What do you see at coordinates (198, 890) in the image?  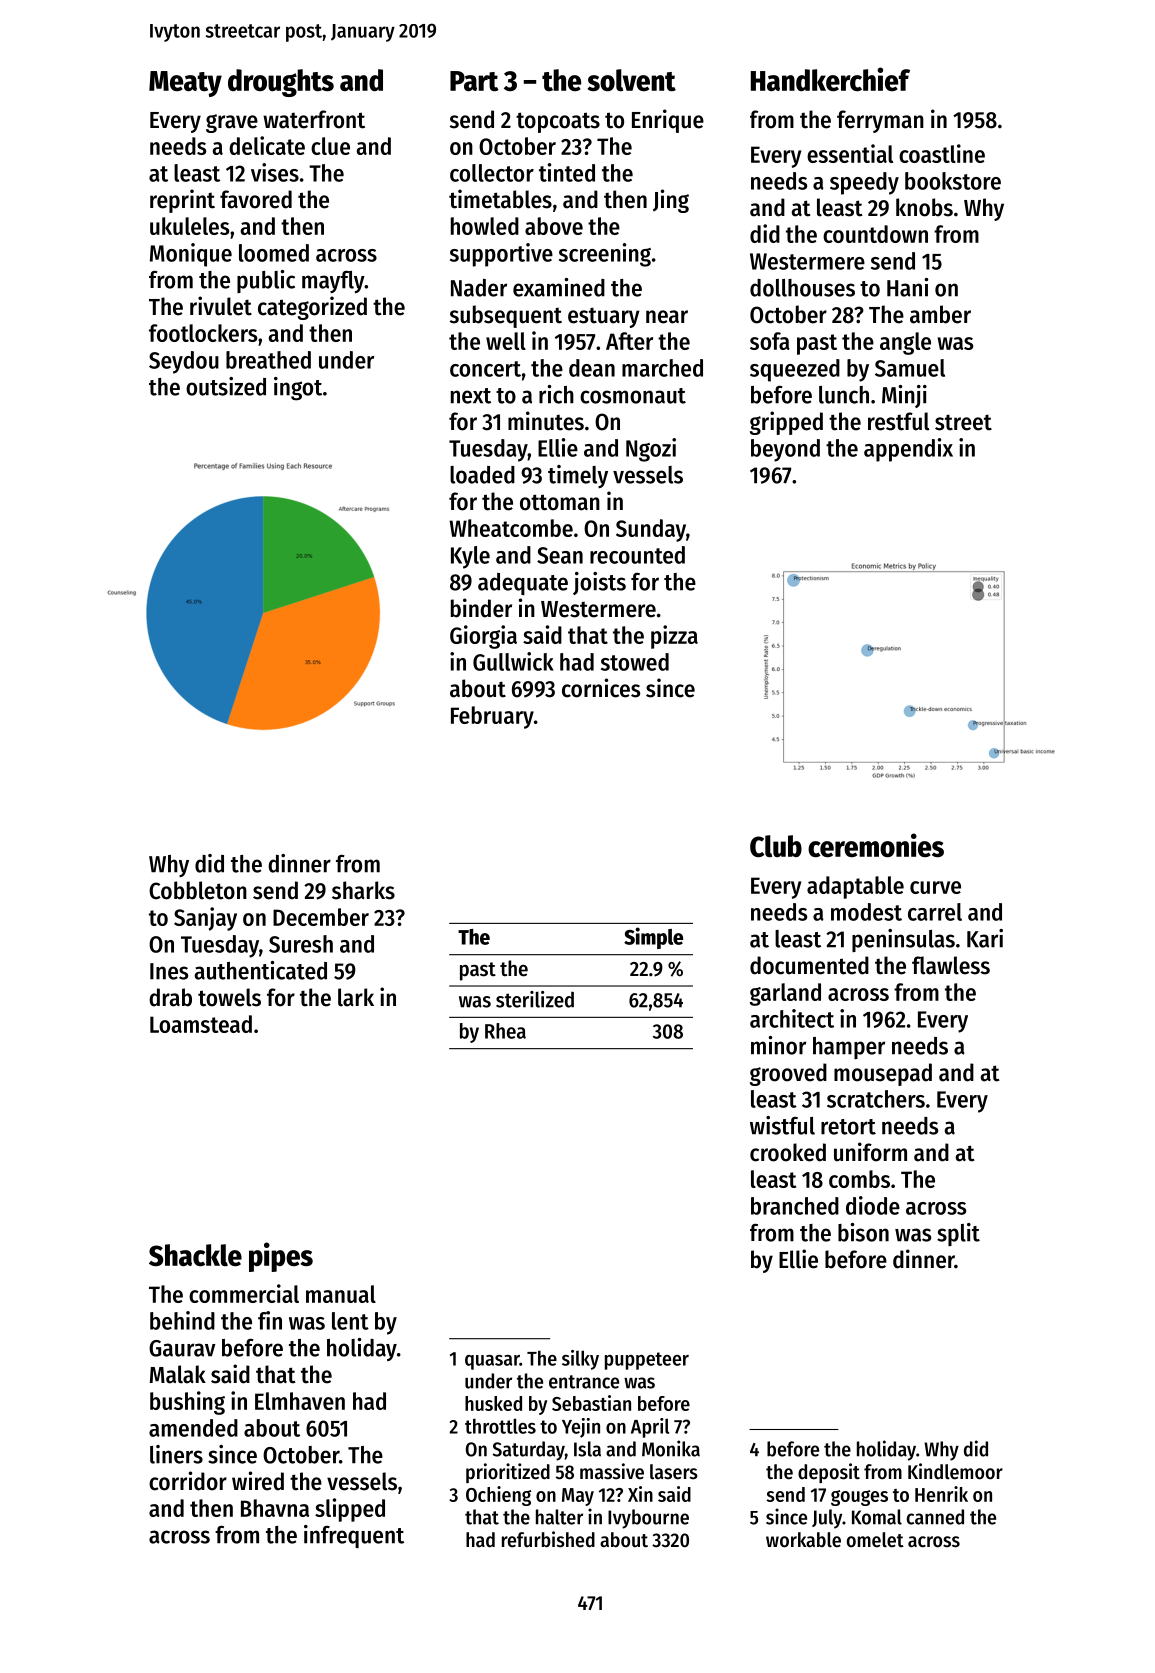 I see `Cobbleton` at bounding box center [198, 890].
